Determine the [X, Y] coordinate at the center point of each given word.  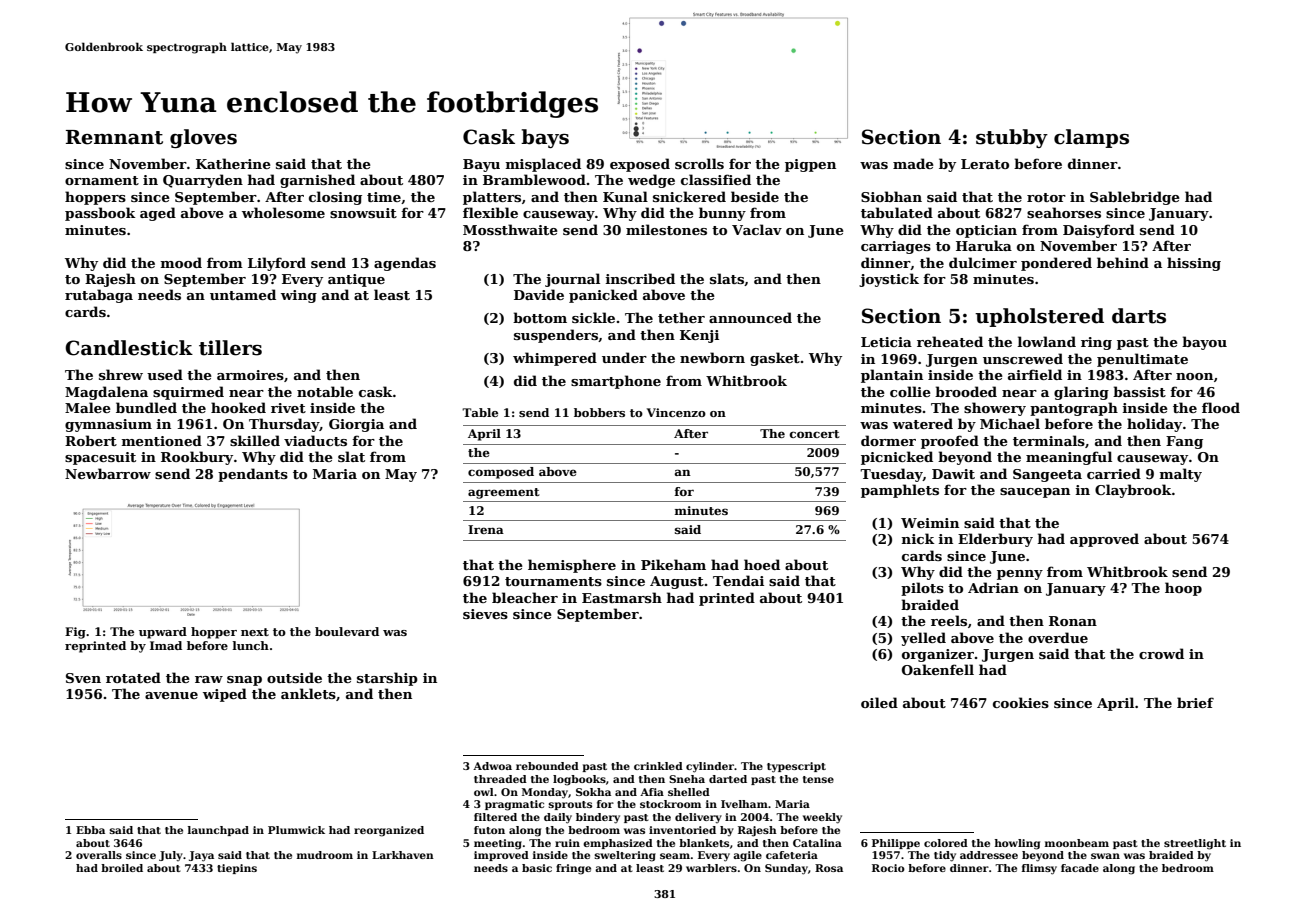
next [255, 632]
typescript [796, 767]
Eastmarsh [622, 597]
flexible [490, 212]
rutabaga [99, 296]
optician [986, 231]
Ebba [90, 830]
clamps [1091, 138]
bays [545, 138]
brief [1195, 702]
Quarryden [203, 181]
